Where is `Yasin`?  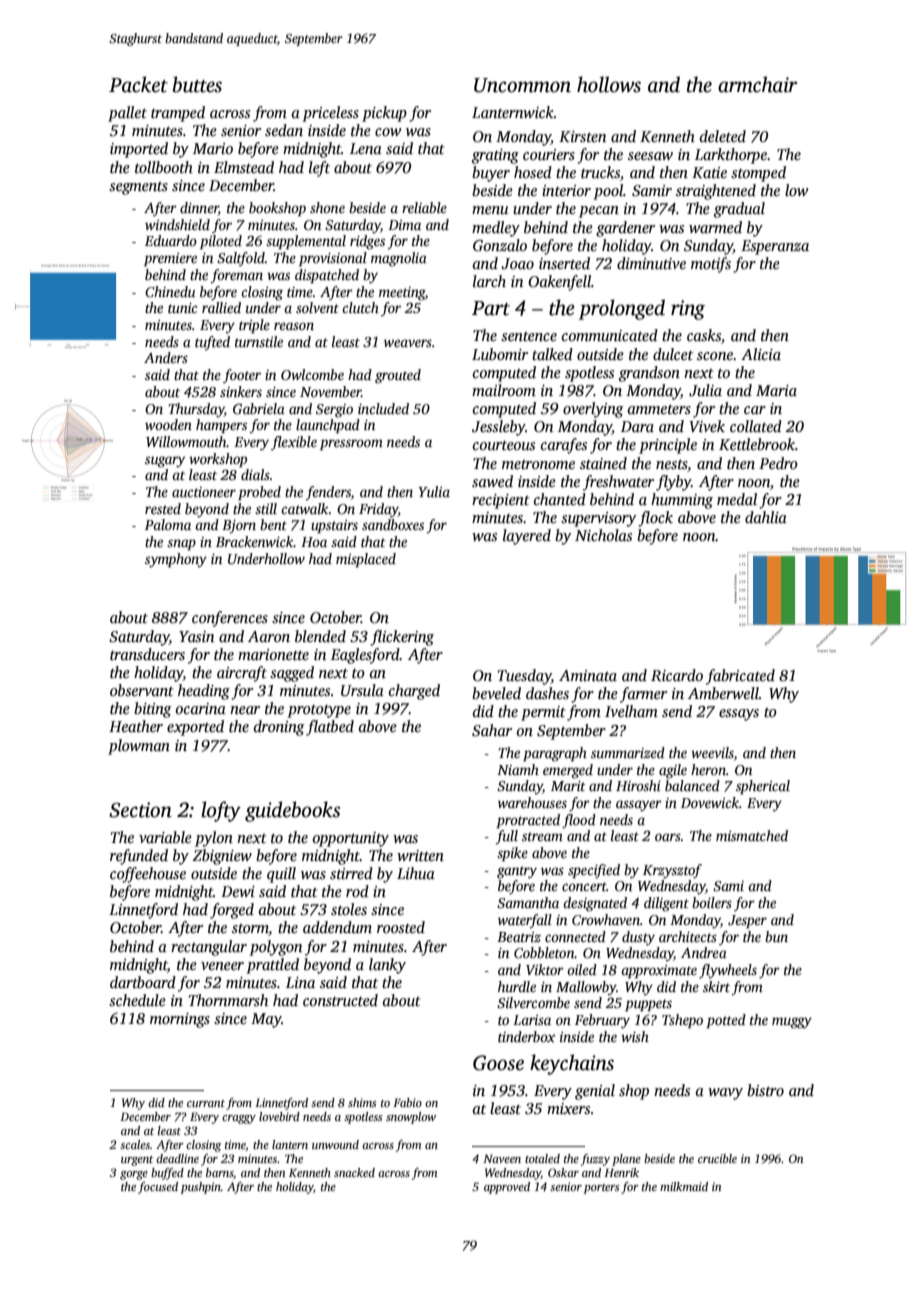 Yasin is located at coordinates (197, 636).
